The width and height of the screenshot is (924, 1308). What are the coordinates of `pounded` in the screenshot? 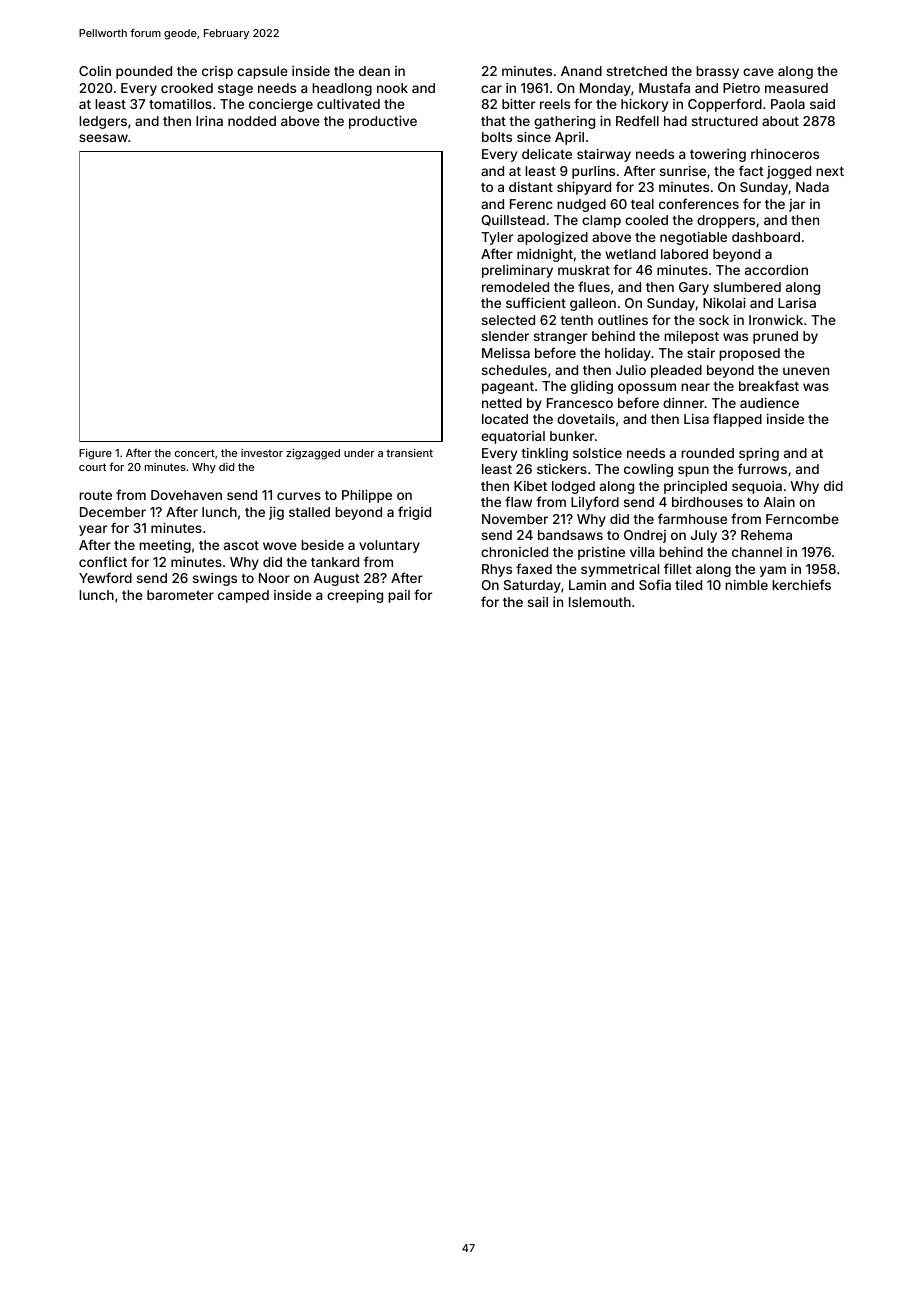 It's located at (144, 72).
